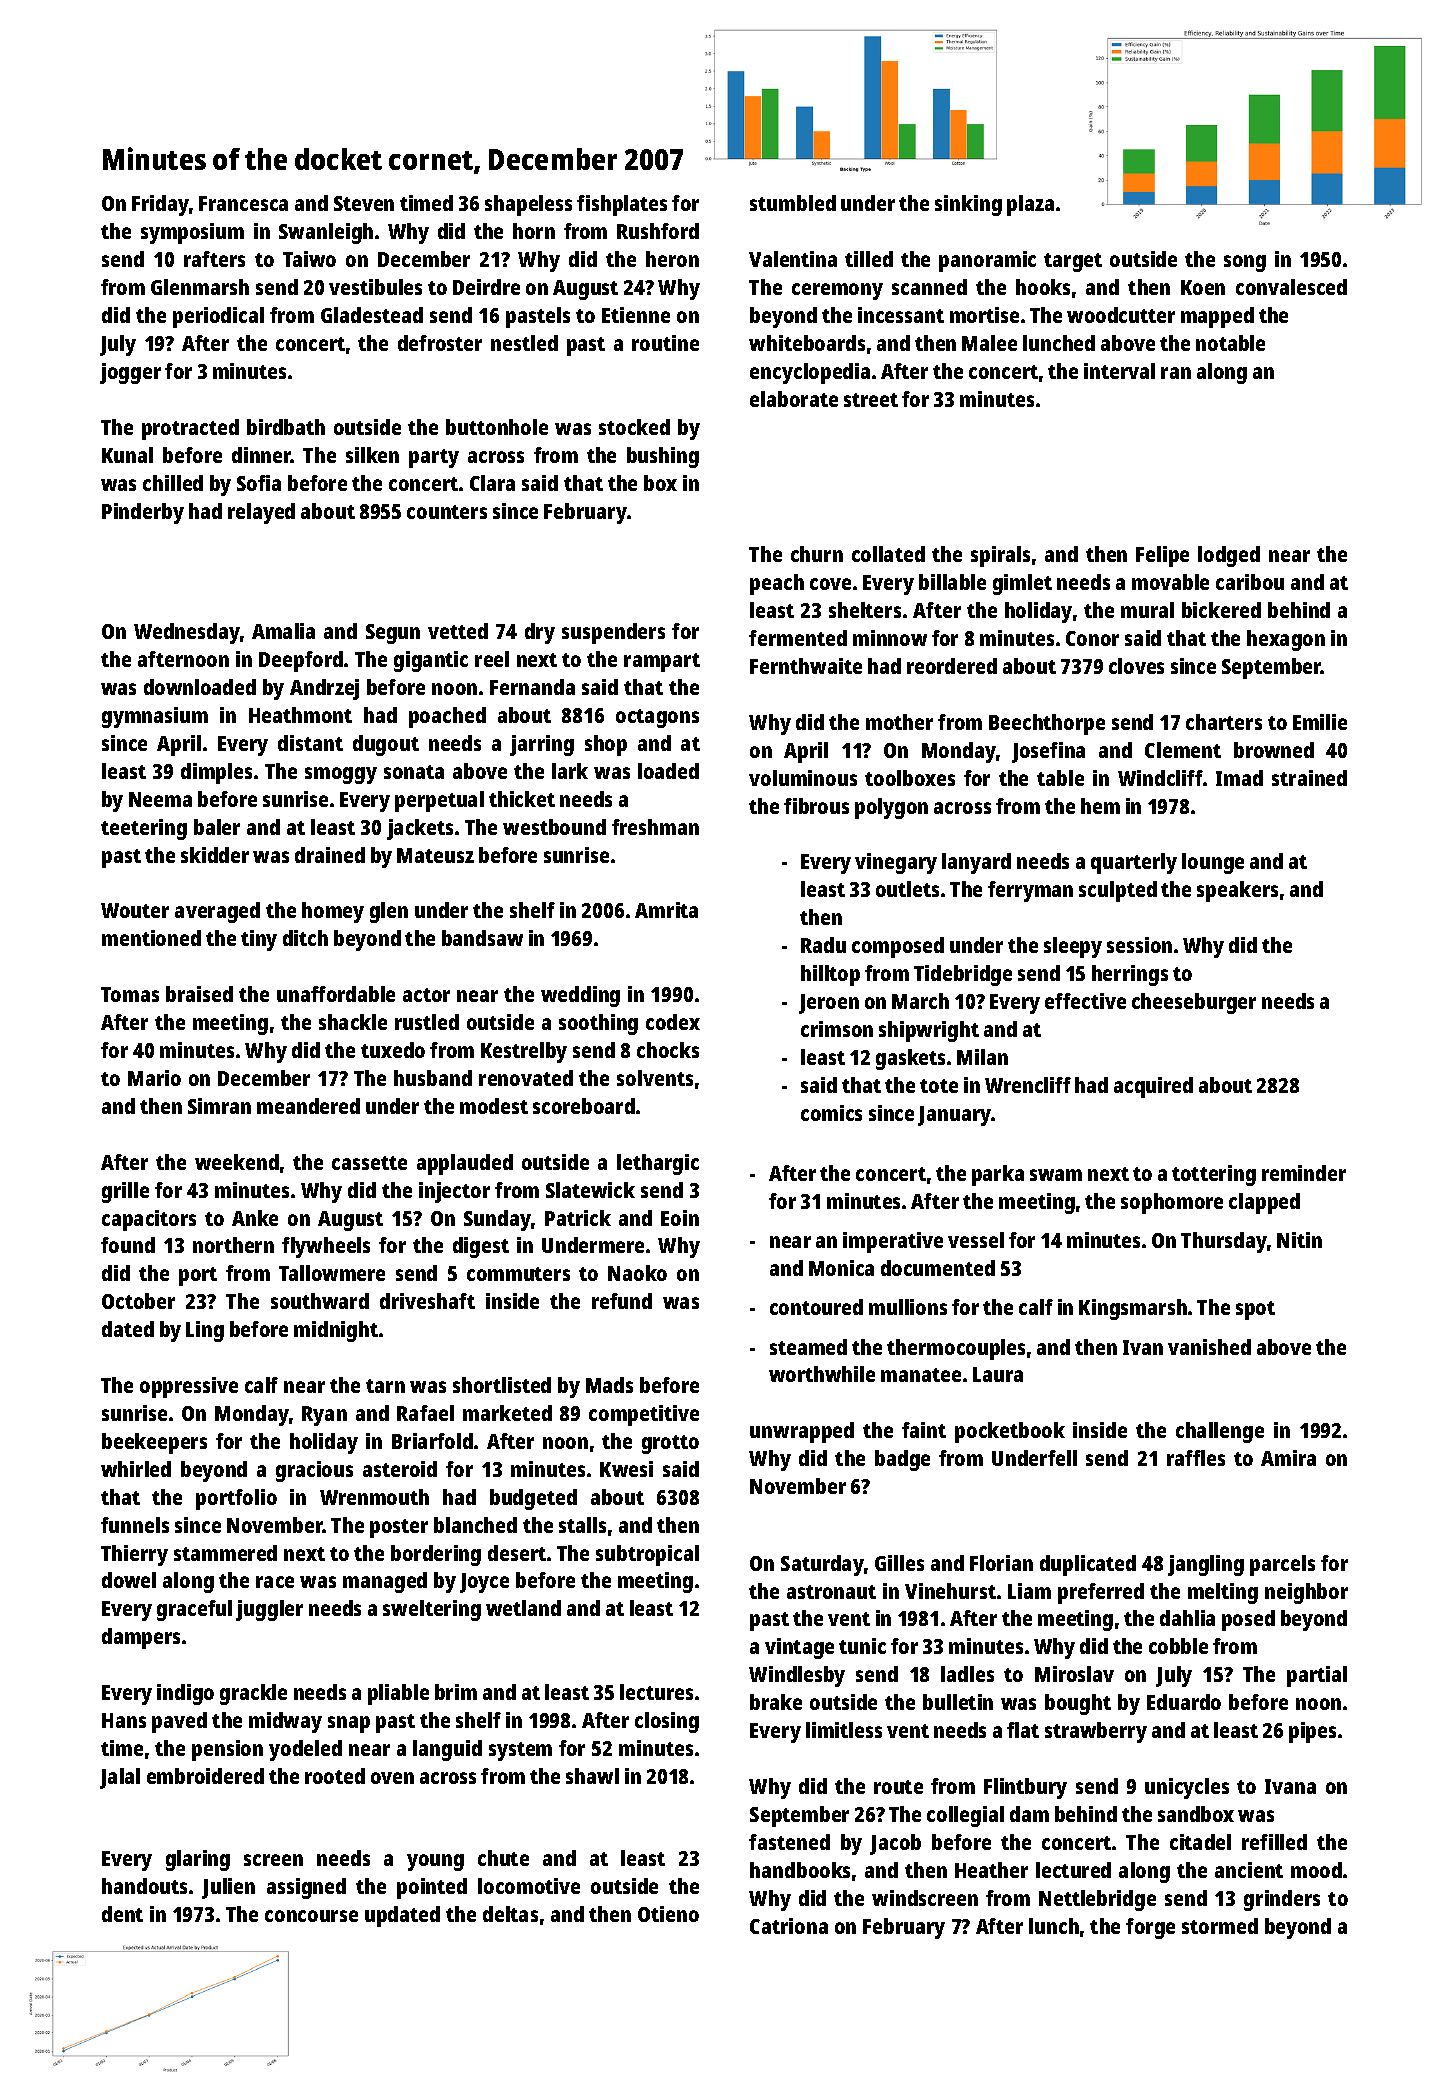 This screenshot has height=2100, width=1450. What do you see at coordinates (400, 1469) in the screenshot?
I see `asteroid` at bounding box center [400, 1469].
